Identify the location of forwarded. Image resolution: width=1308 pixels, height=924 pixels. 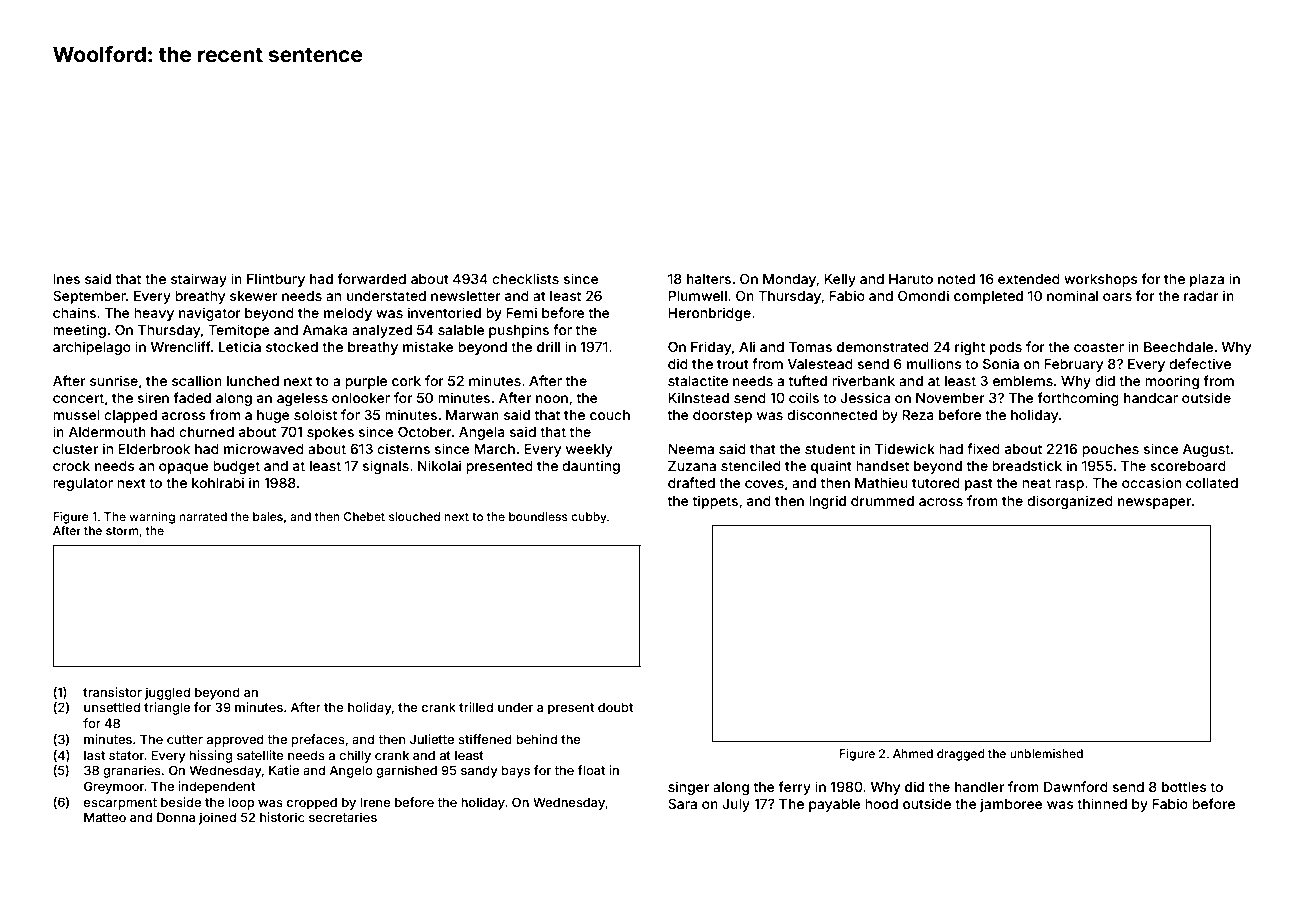
(372, 278).
